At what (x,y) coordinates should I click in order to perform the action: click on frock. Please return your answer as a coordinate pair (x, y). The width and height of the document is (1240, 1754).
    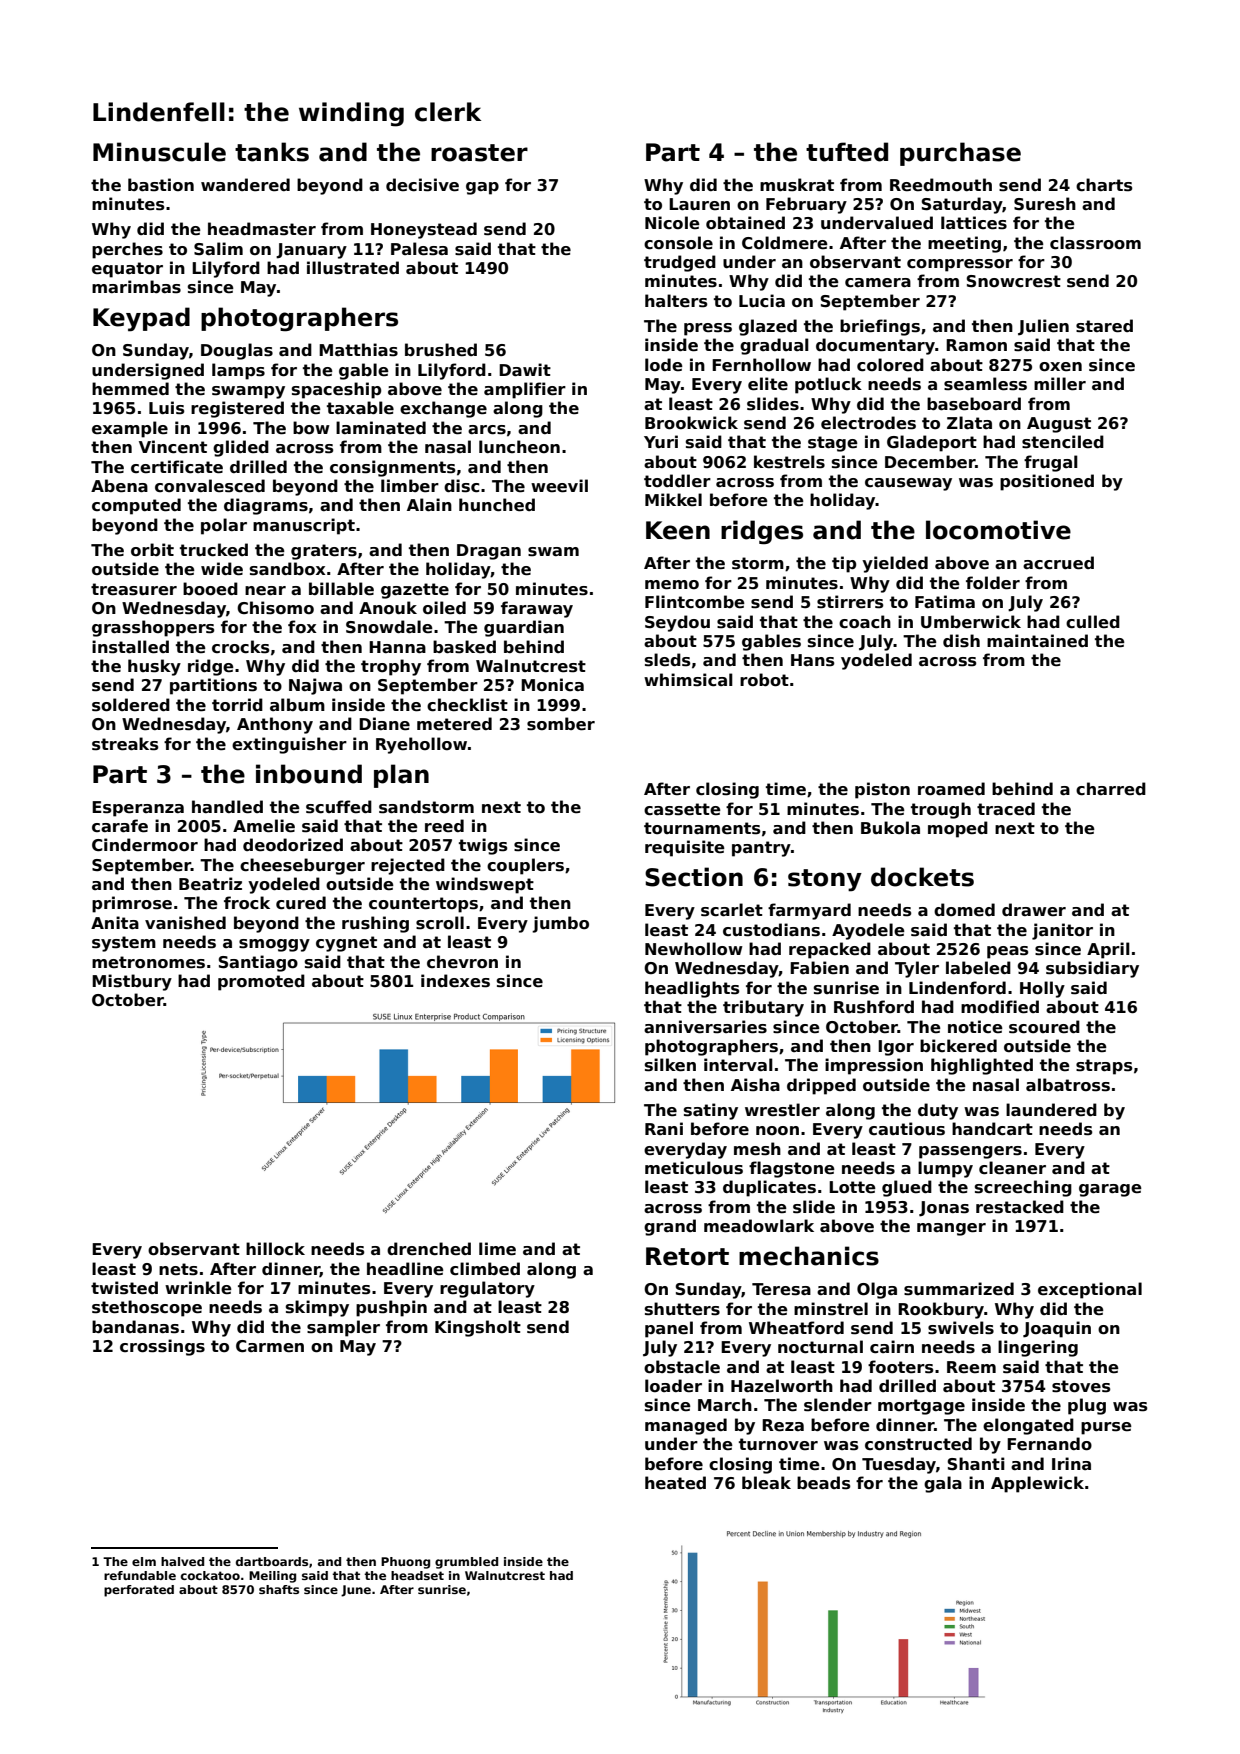
    Looking at the image, I should click on (247, 903).
